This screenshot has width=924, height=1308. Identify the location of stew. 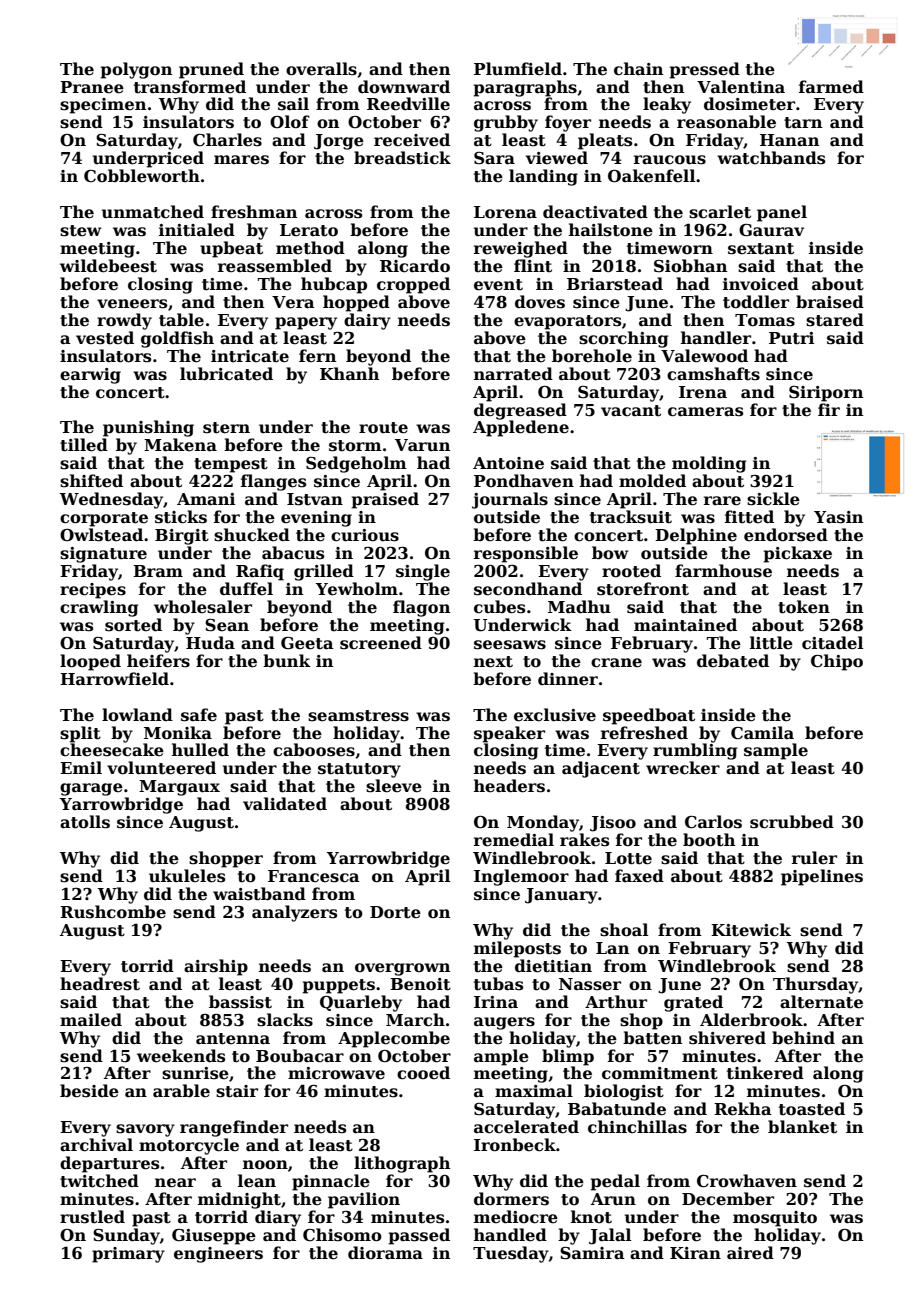
(81, 231).
